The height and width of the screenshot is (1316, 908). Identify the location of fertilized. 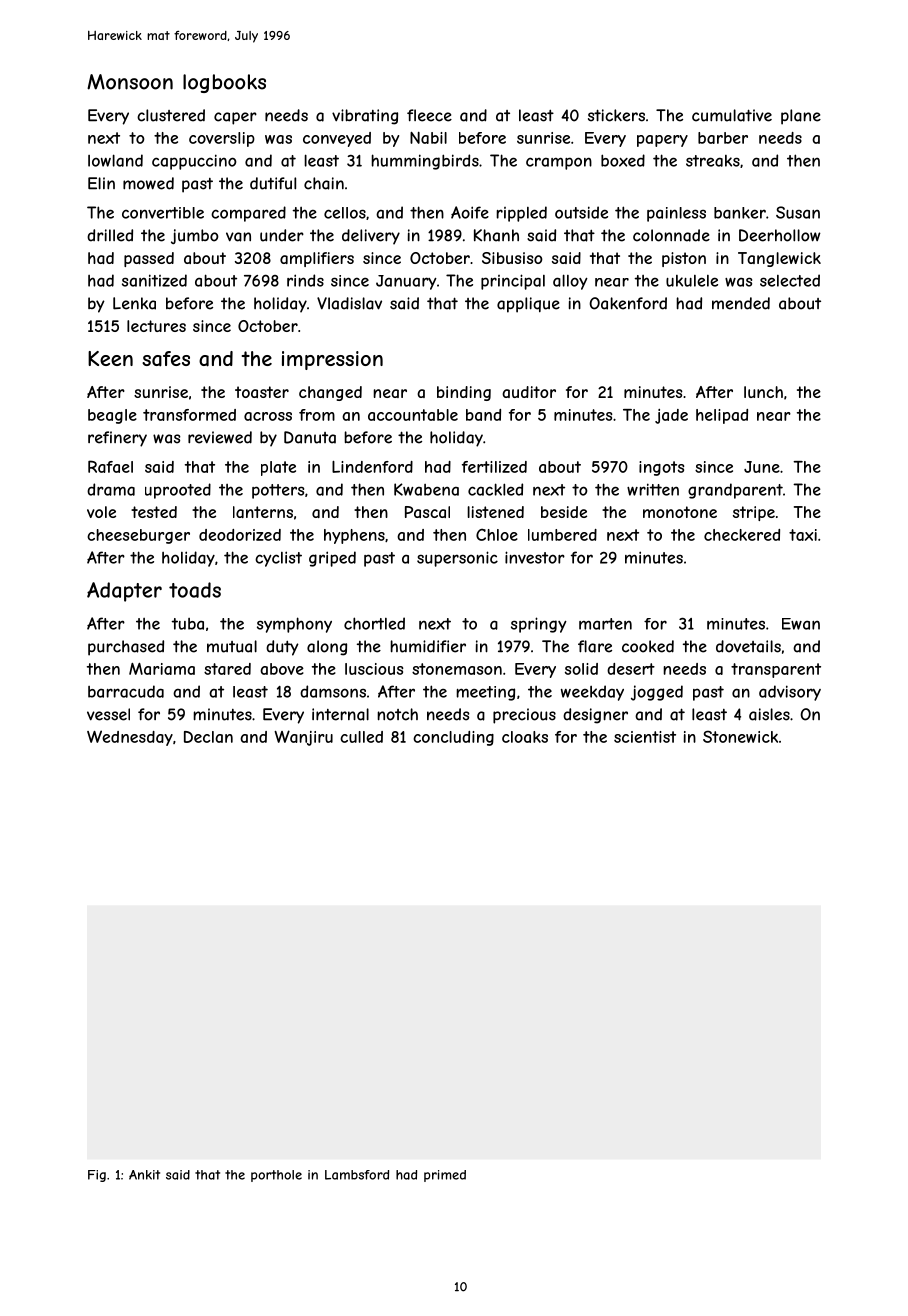
(494, 467).
